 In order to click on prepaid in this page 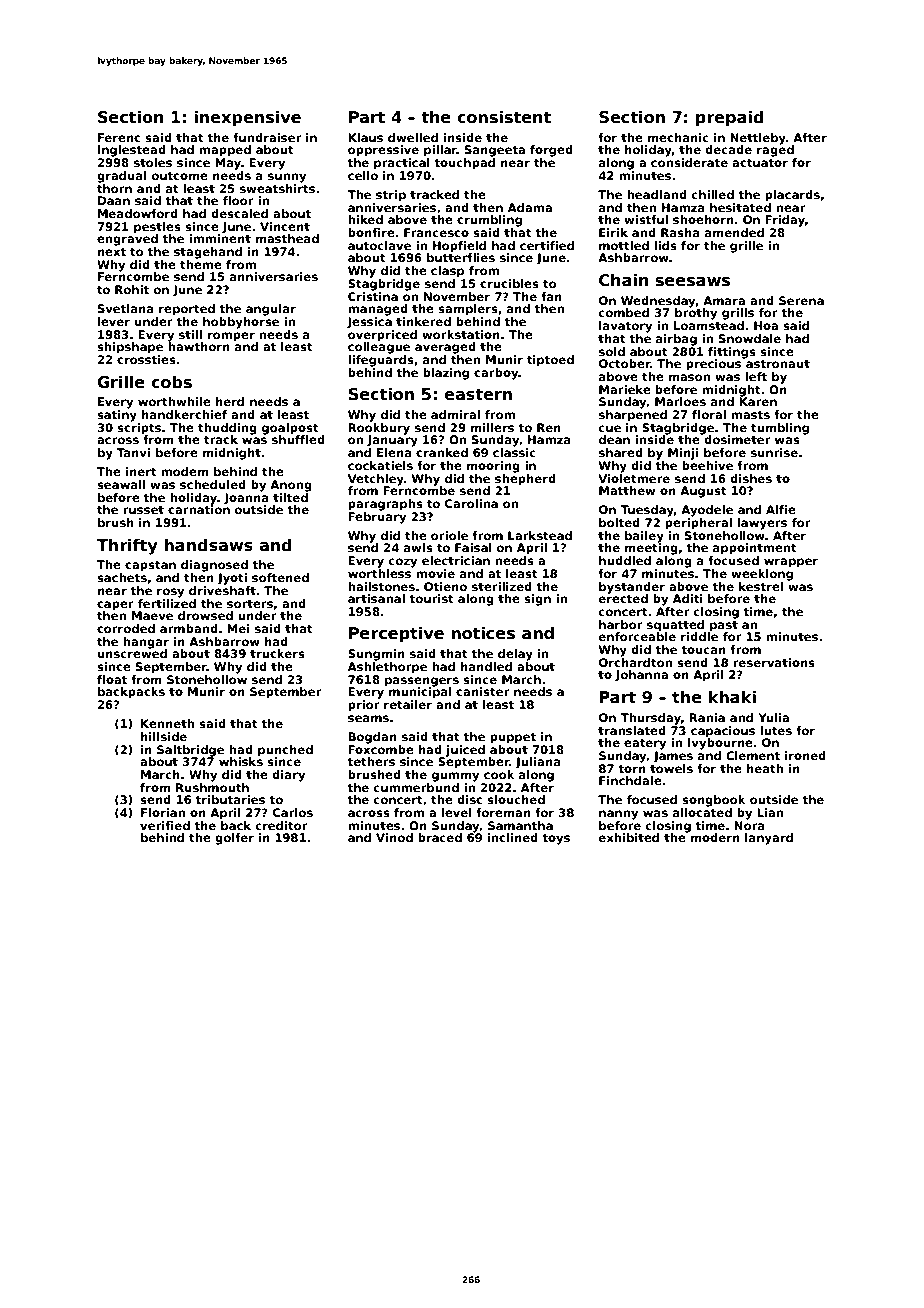, I will do `click(730, 118)`.
